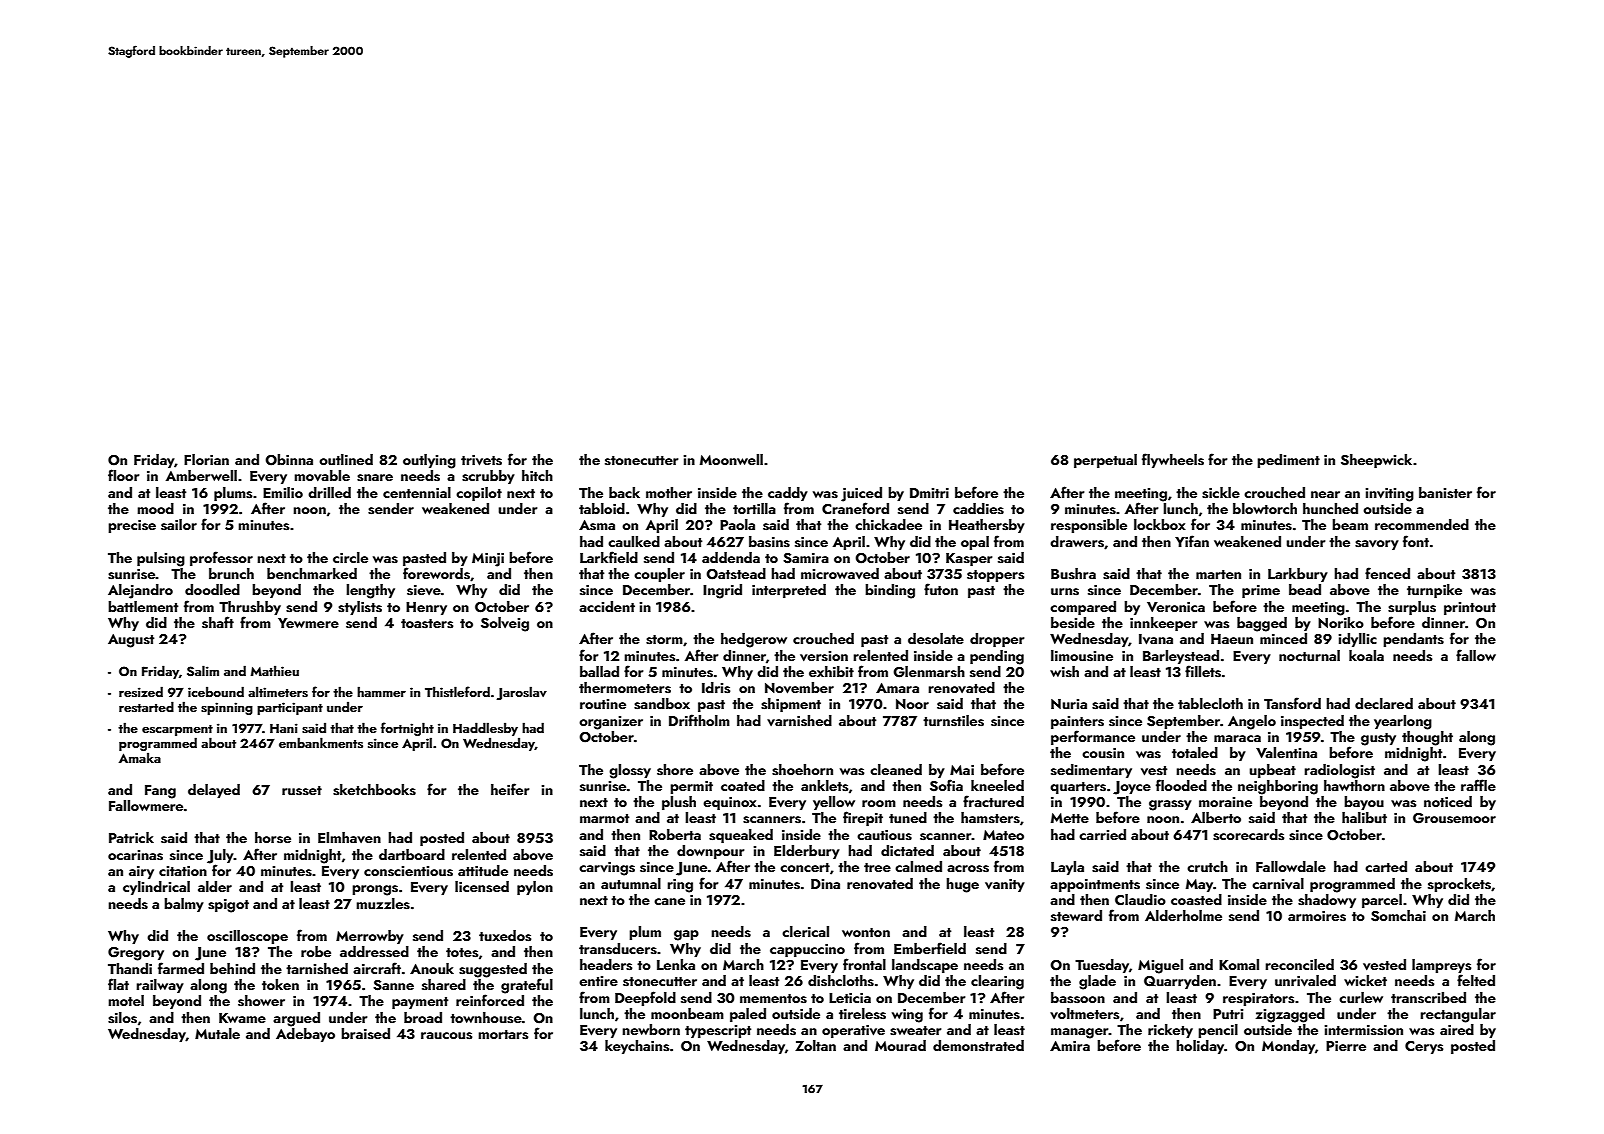 Image resolution: width=1604 pixels, height=1134 pixels. What do you see at coordinates (1003, 835) in the image?
I see `Mateo` at bounding box center [1003, 835].
